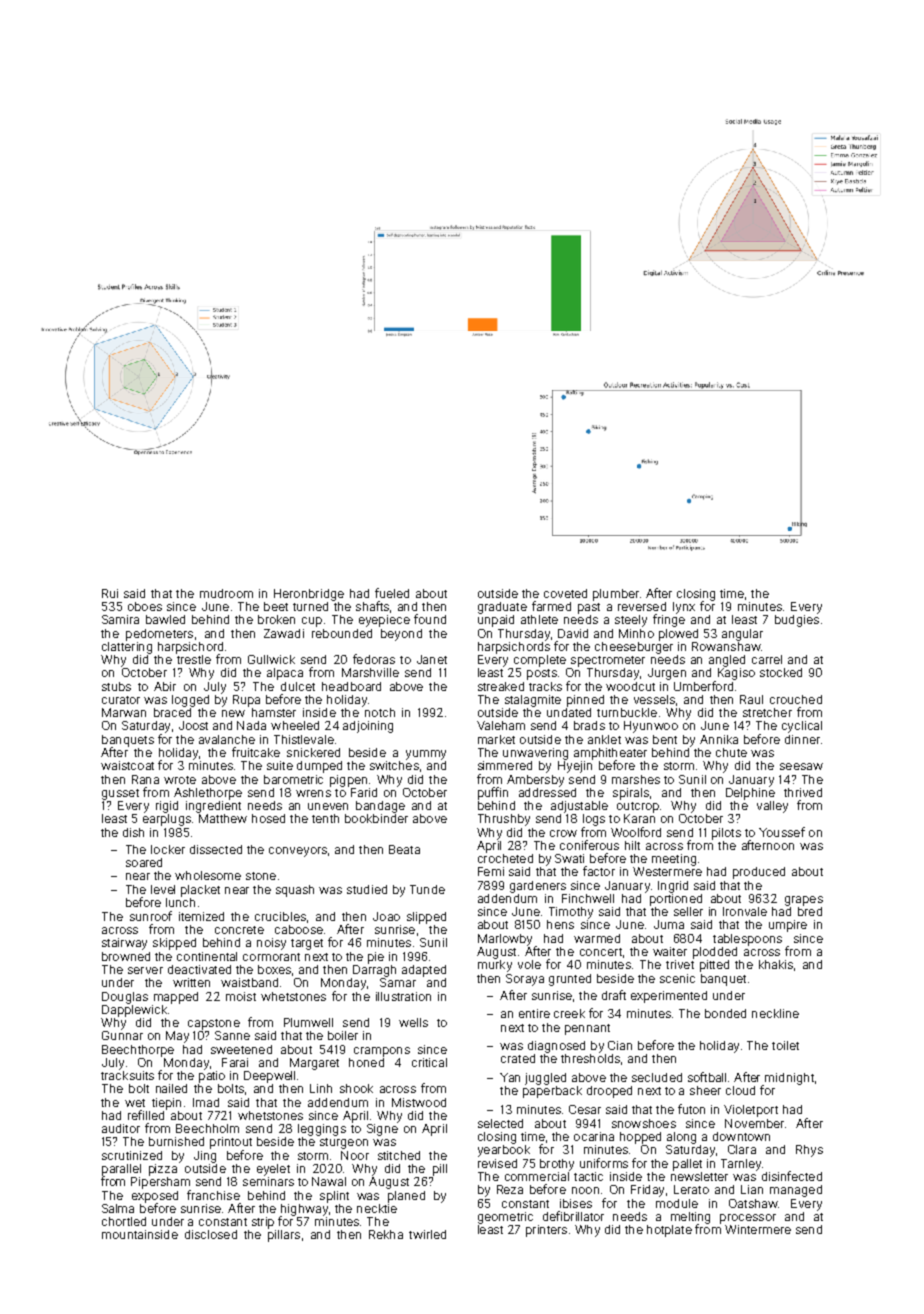 The image size is (924, 1314). What do you see at coordinates (497, 1163) in the screenshot?
I see `revised` at bounding box center [497, 1163].
